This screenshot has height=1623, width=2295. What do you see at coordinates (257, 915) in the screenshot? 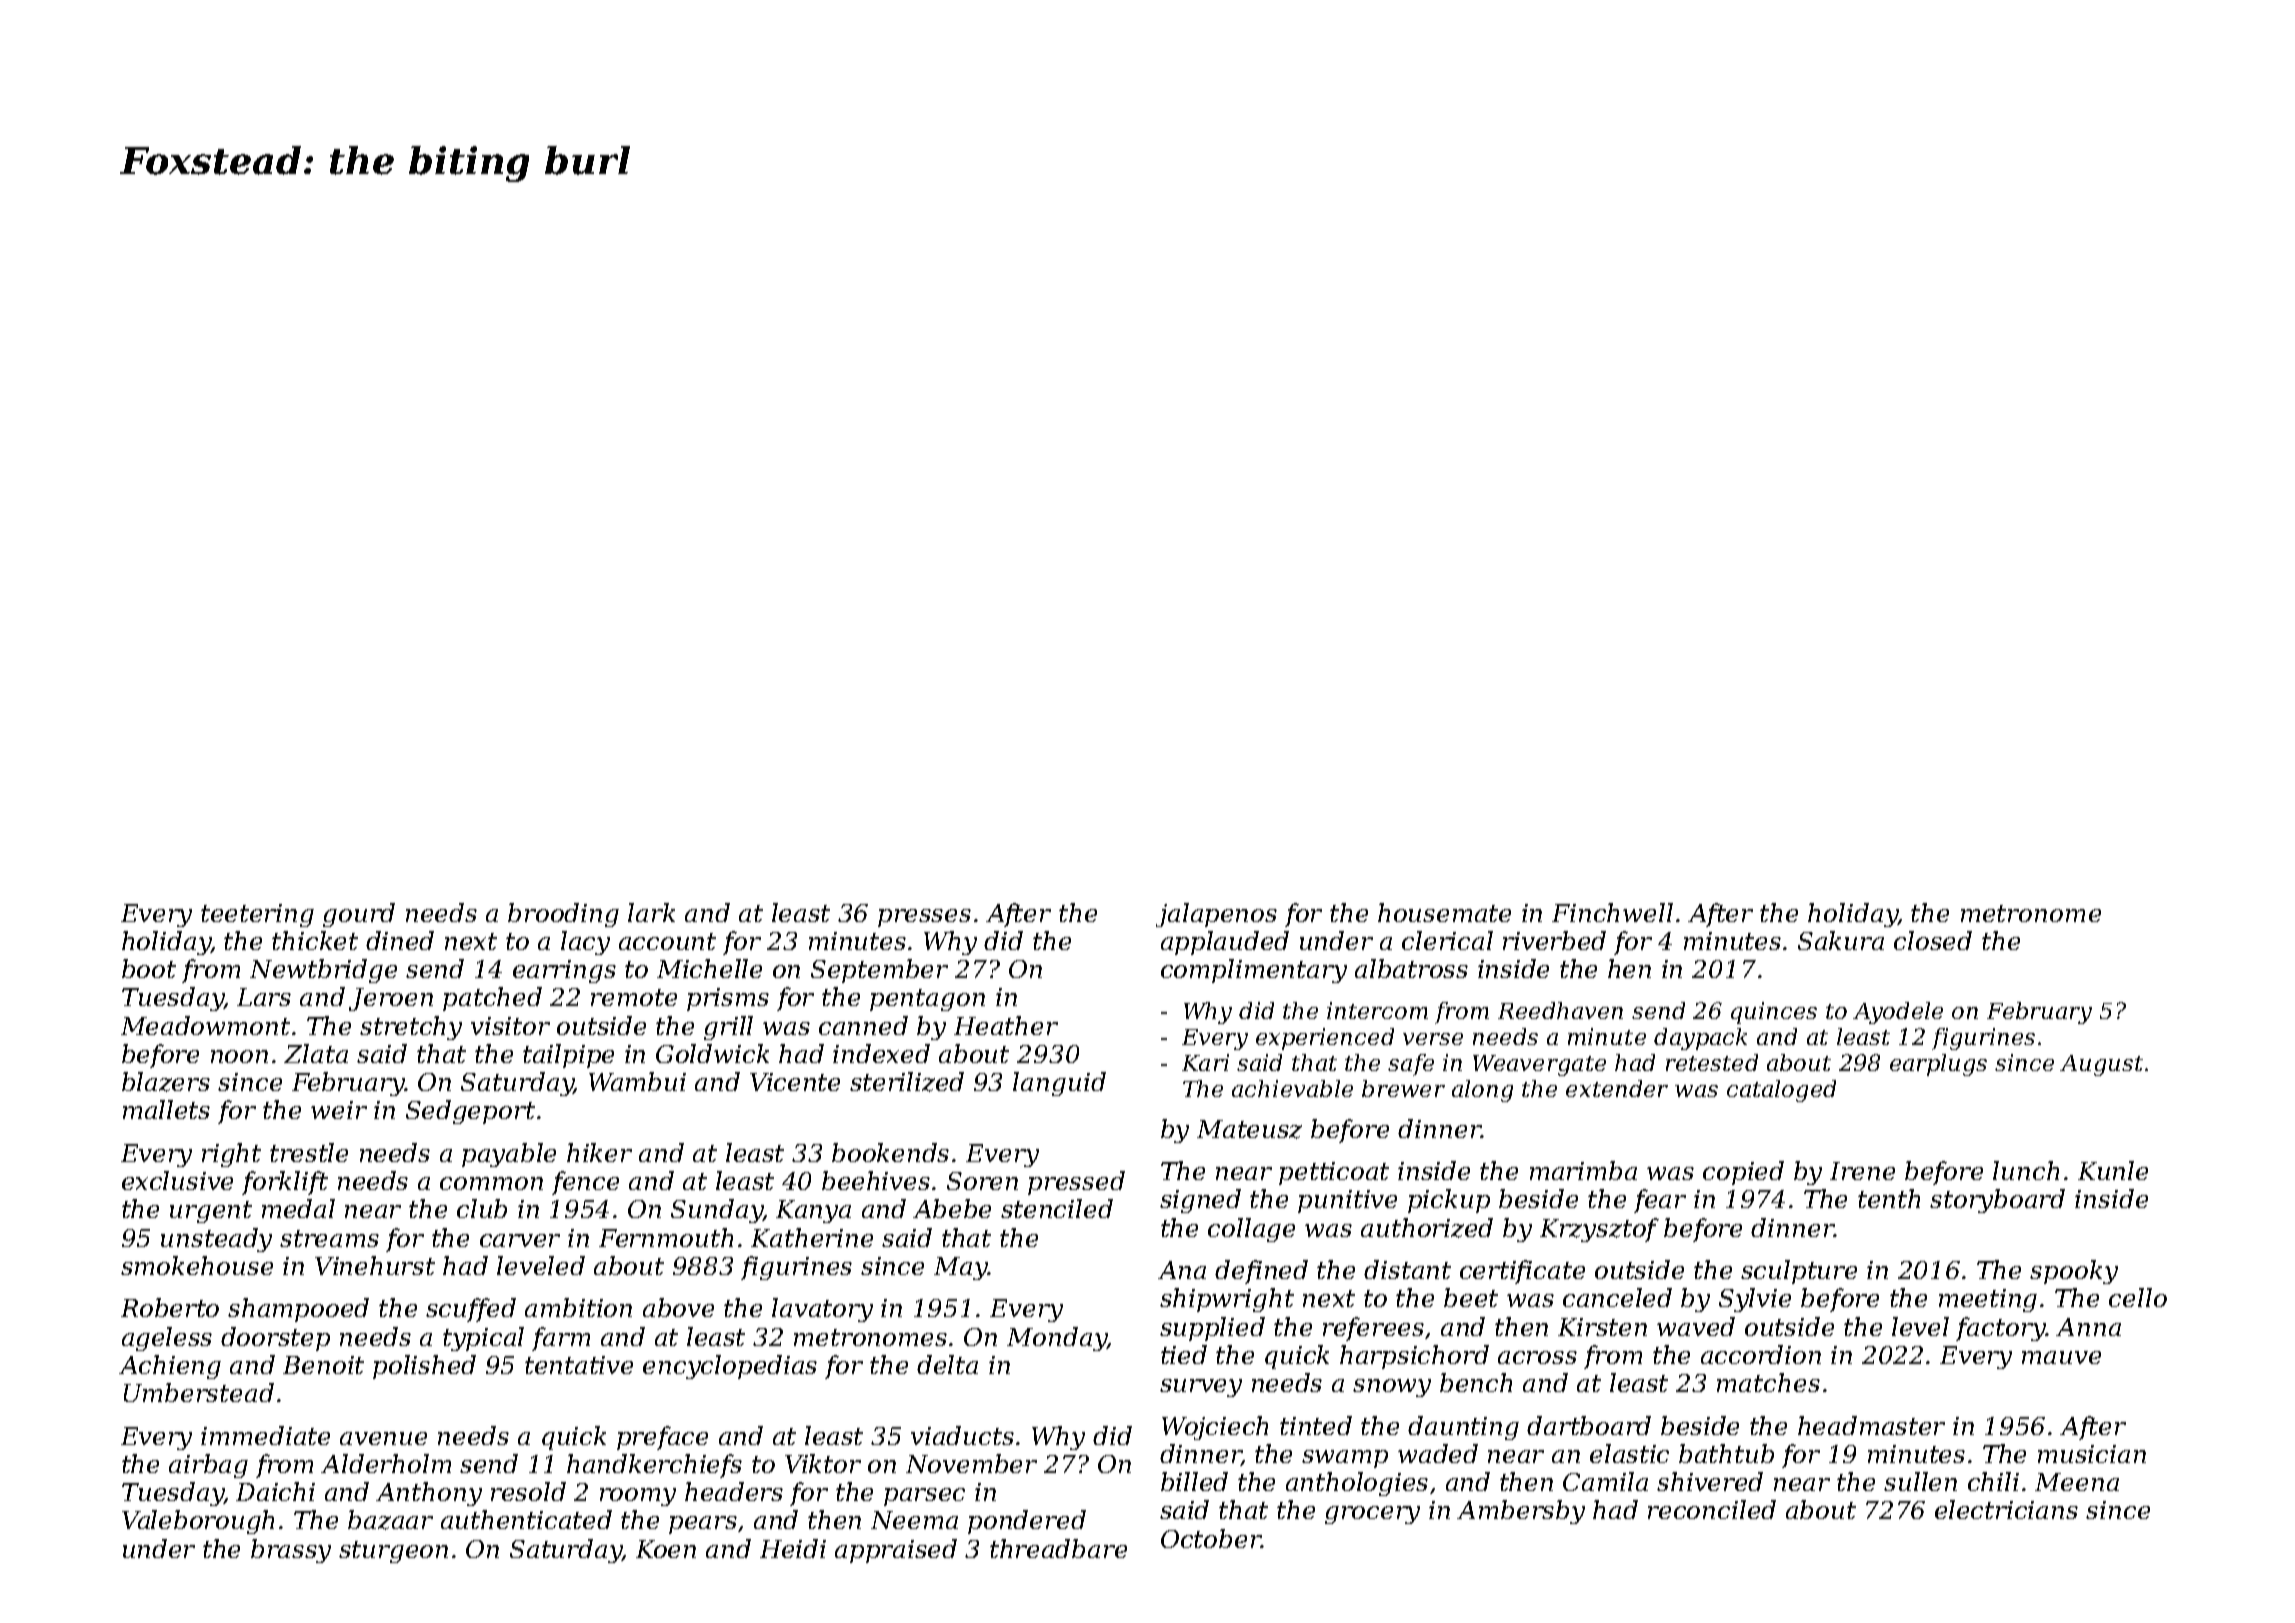
I see `teetering` at bounding box center [257, 915].
